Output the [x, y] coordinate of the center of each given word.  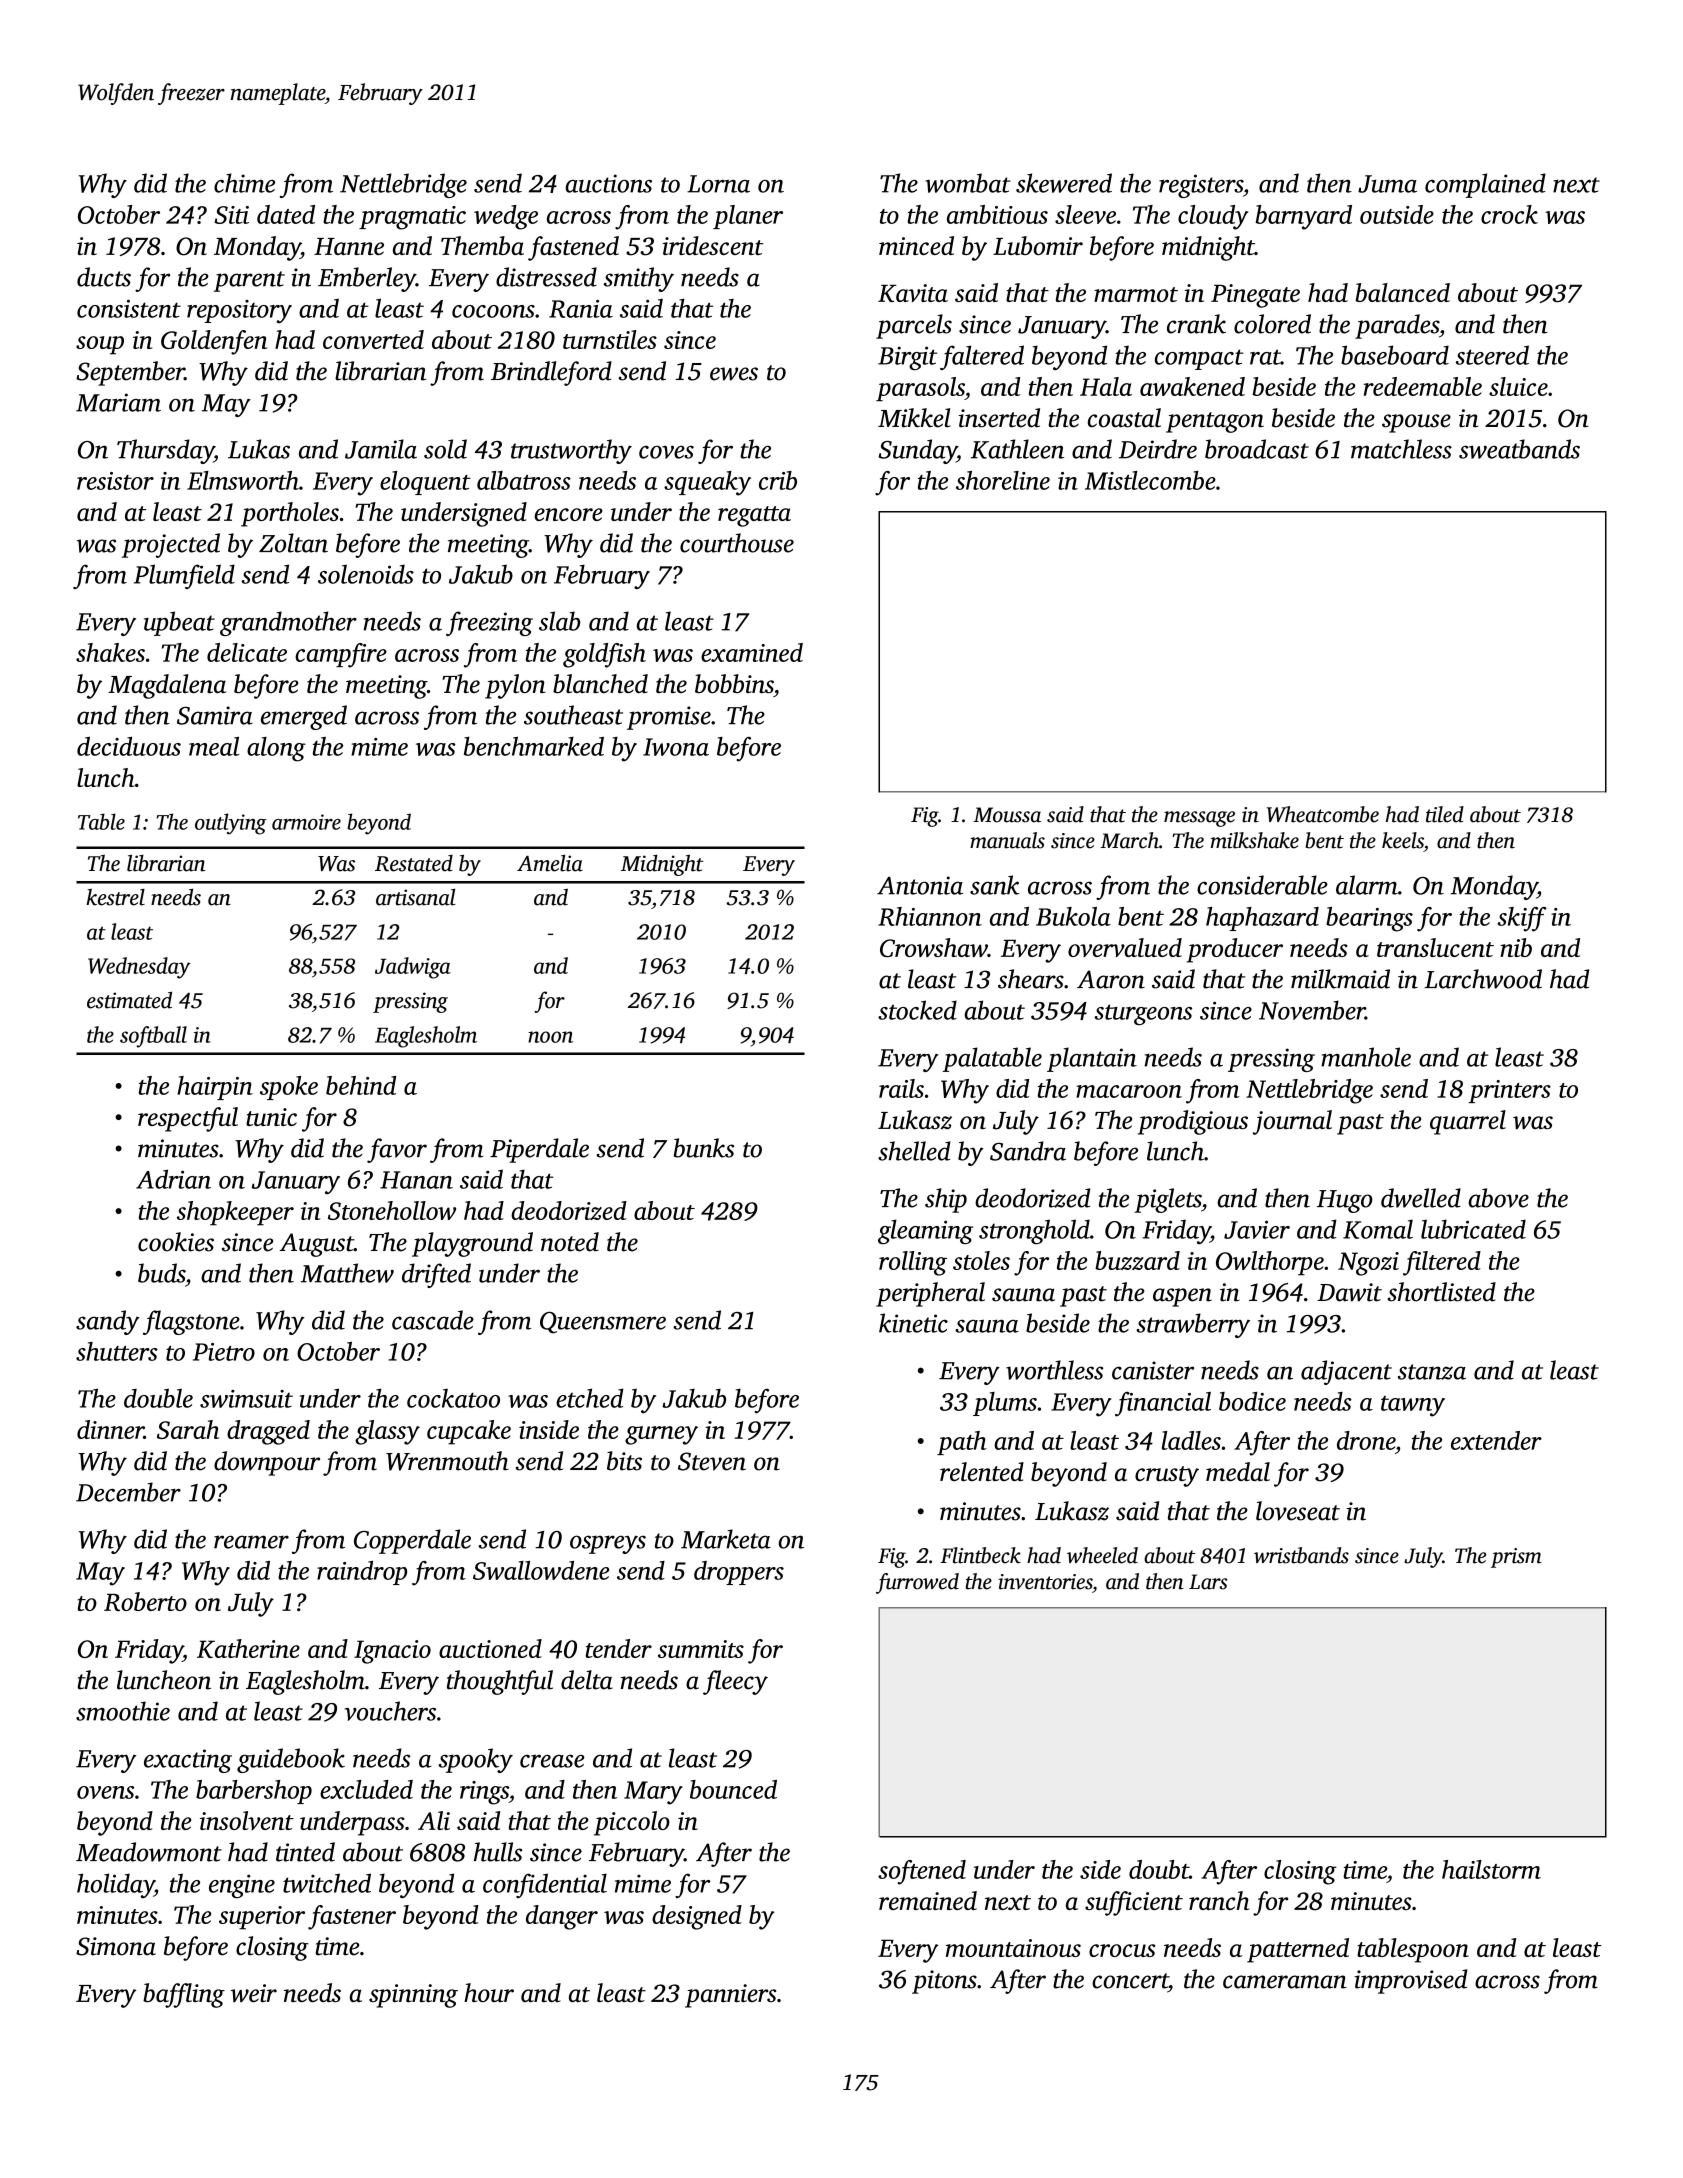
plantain [1092, 1059]
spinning [413, 1996]
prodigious [1193, 1122]
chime [244, 183]
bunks [703, 1148]
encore [569, 514]
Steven [712, 1461]
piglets [1167, 1200]
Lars [1208, 1582]
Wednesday [139, 968]
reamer [251, 1542]
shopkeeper [235, 1213]
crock [1509, 214]
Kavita [913, 293]
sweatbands [1519, 449]
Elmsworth [243, 480]
